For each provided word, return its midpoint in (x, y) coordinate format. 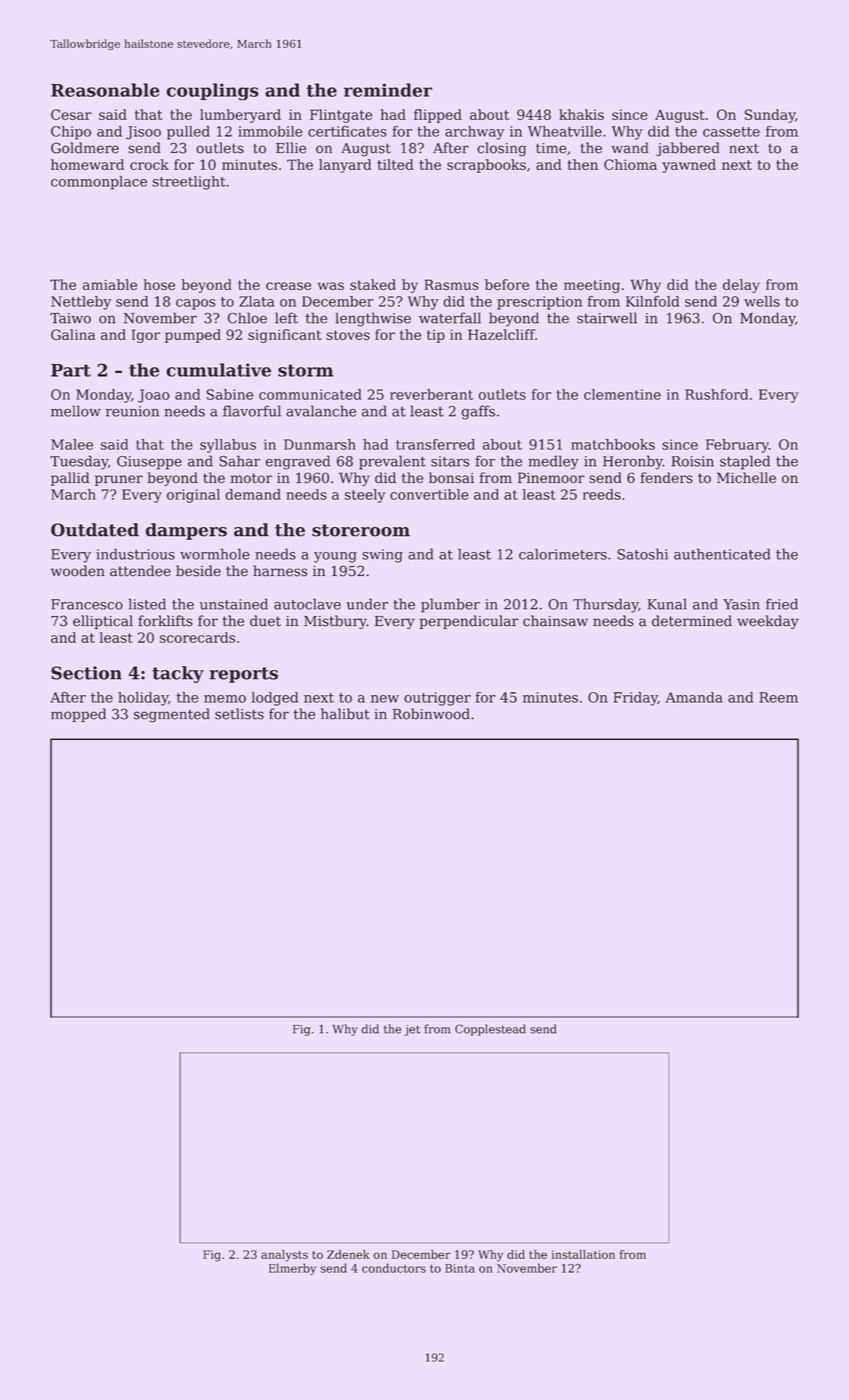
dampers (186, 531)
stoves (348, 335)
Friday (635, 699)
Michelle (746, 478)
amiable (110, 284)
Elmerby (292, 1269)
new (385, 699)
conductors (394, 1268)
